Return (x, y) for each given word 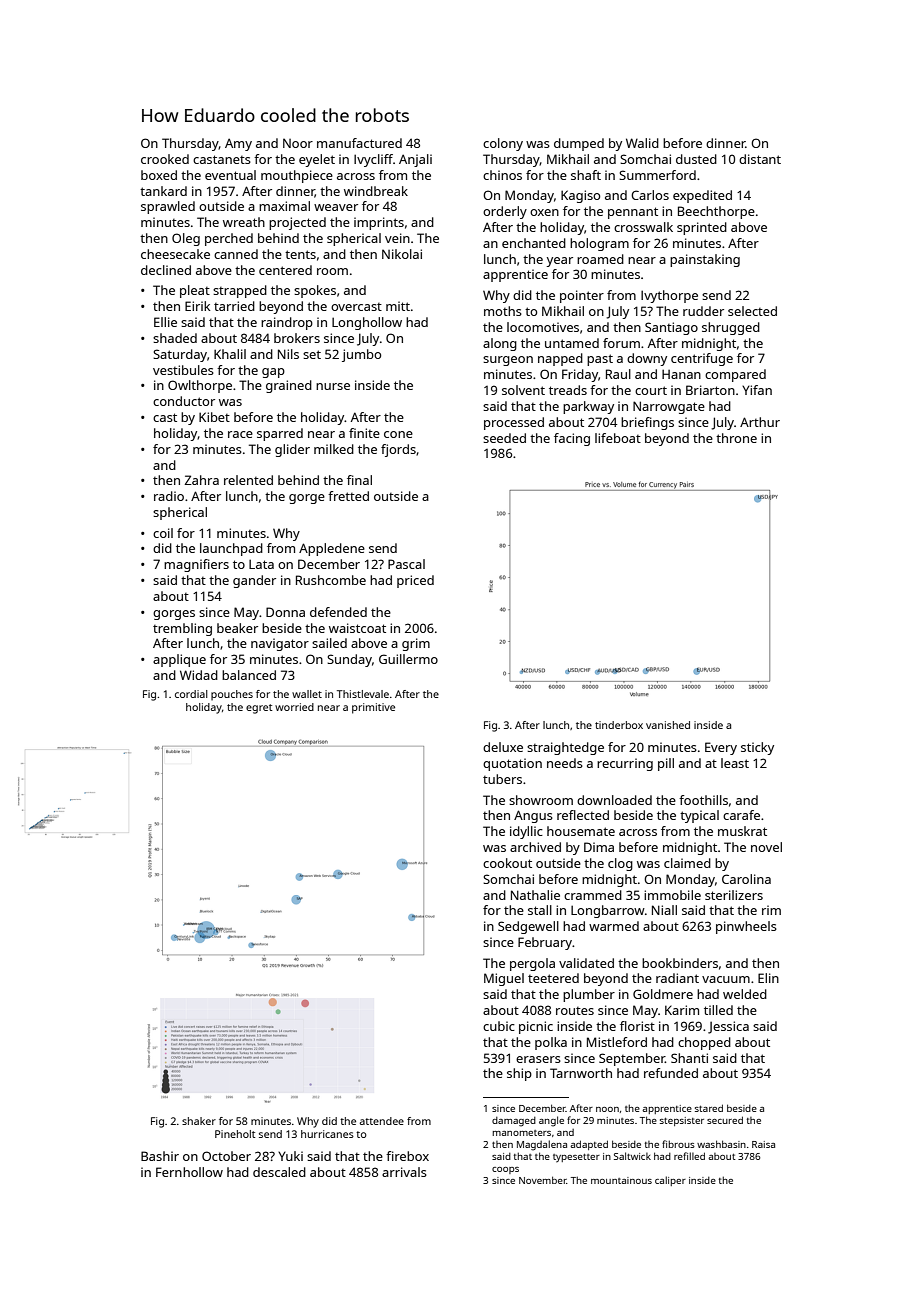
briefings (647, 423)
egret (259, 709)
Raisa (763, 1144)
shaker (199, 1121)
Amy (238, 144)
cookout (507, 863)
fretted (348, 496)
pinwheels (746, 927)
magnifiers (196, 565)
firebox (407, 1156)
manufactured (359, 143)
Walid (642, 143)
